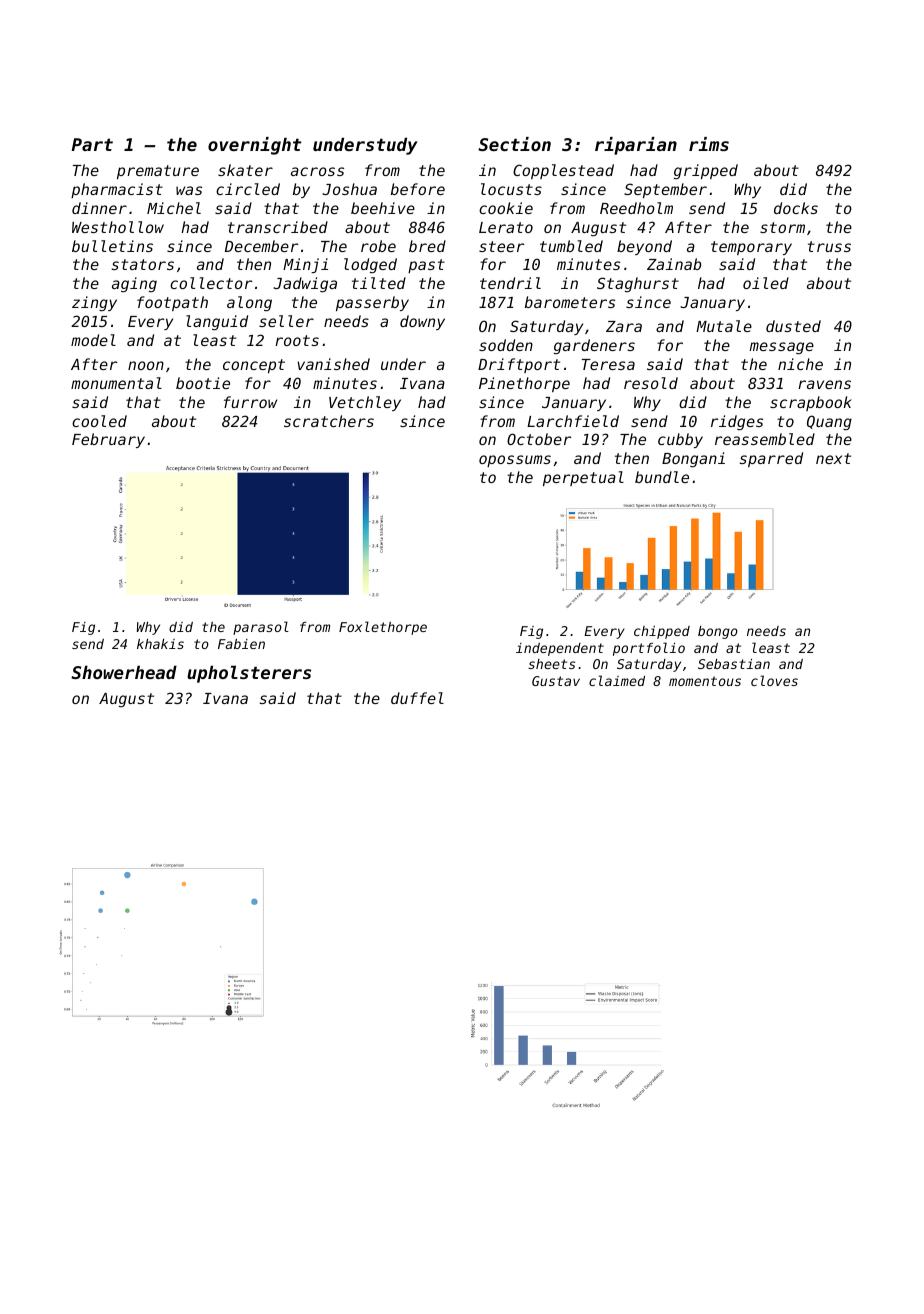 The height and width of the screenshot is (1314, 924). I want to click on overnight, so click(254, 146).
